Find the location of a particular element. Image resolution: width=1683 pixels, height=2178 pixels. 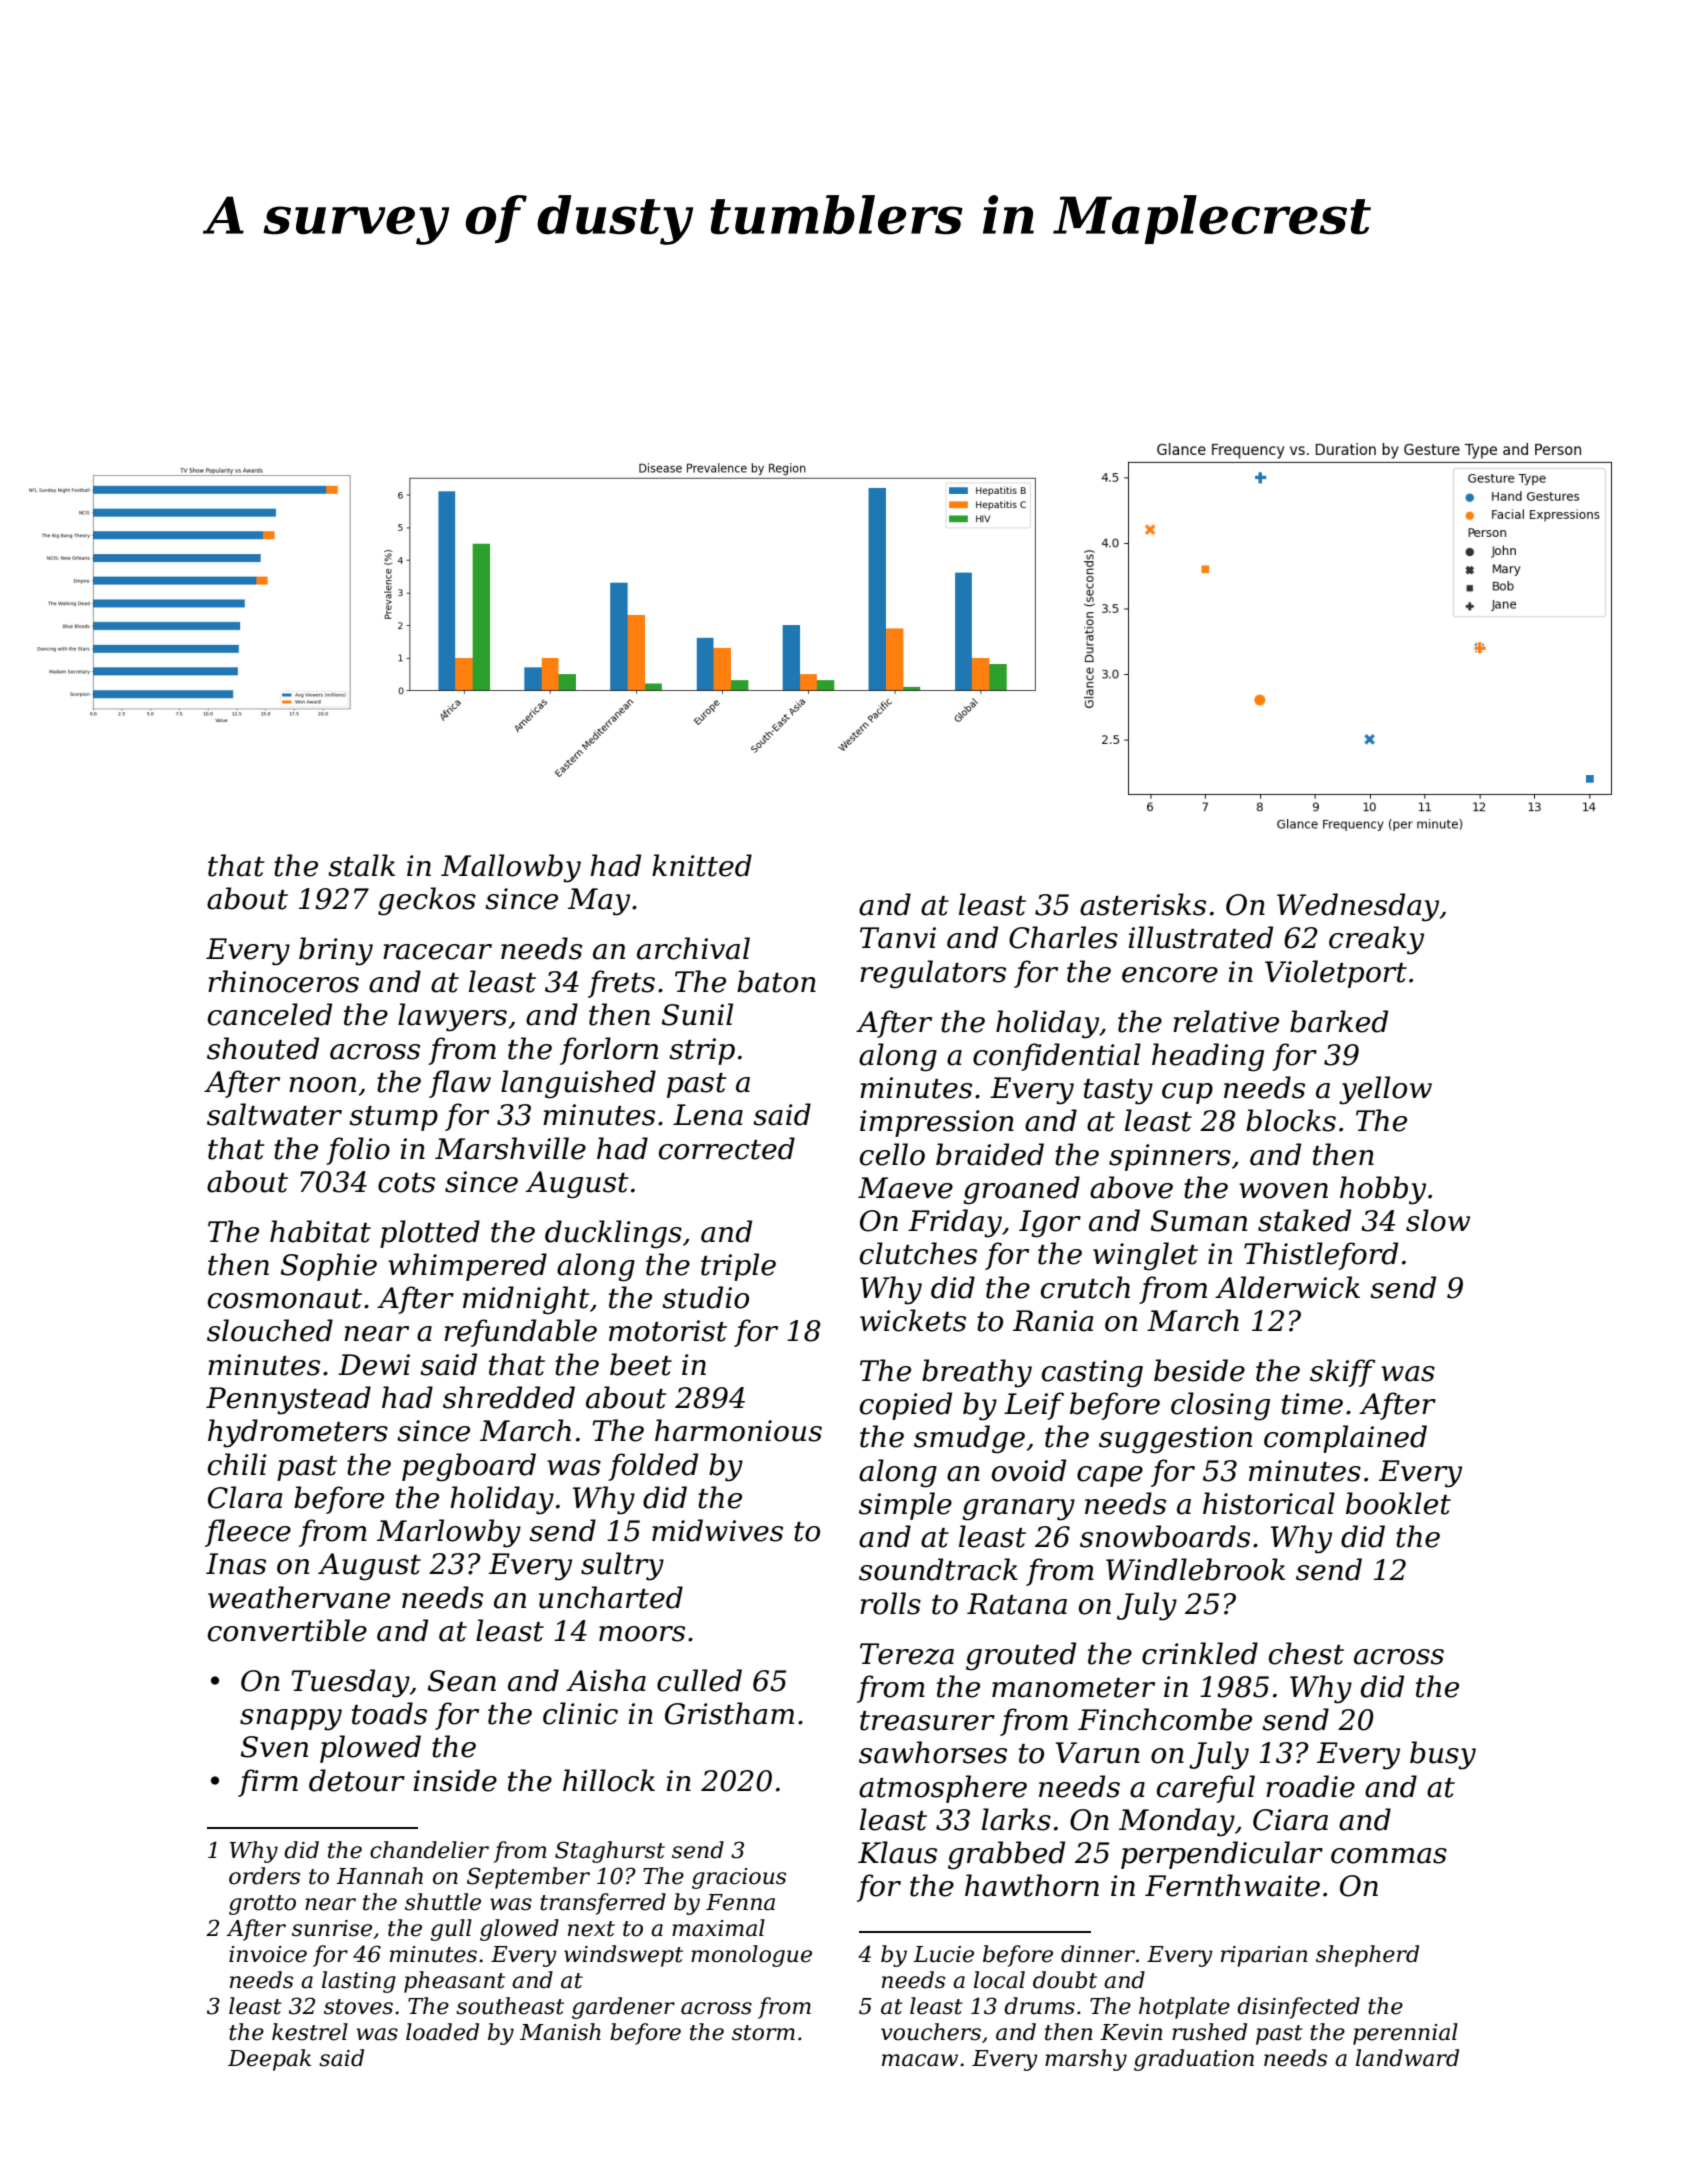

asterisks is located at coordinates (1143, 904).
